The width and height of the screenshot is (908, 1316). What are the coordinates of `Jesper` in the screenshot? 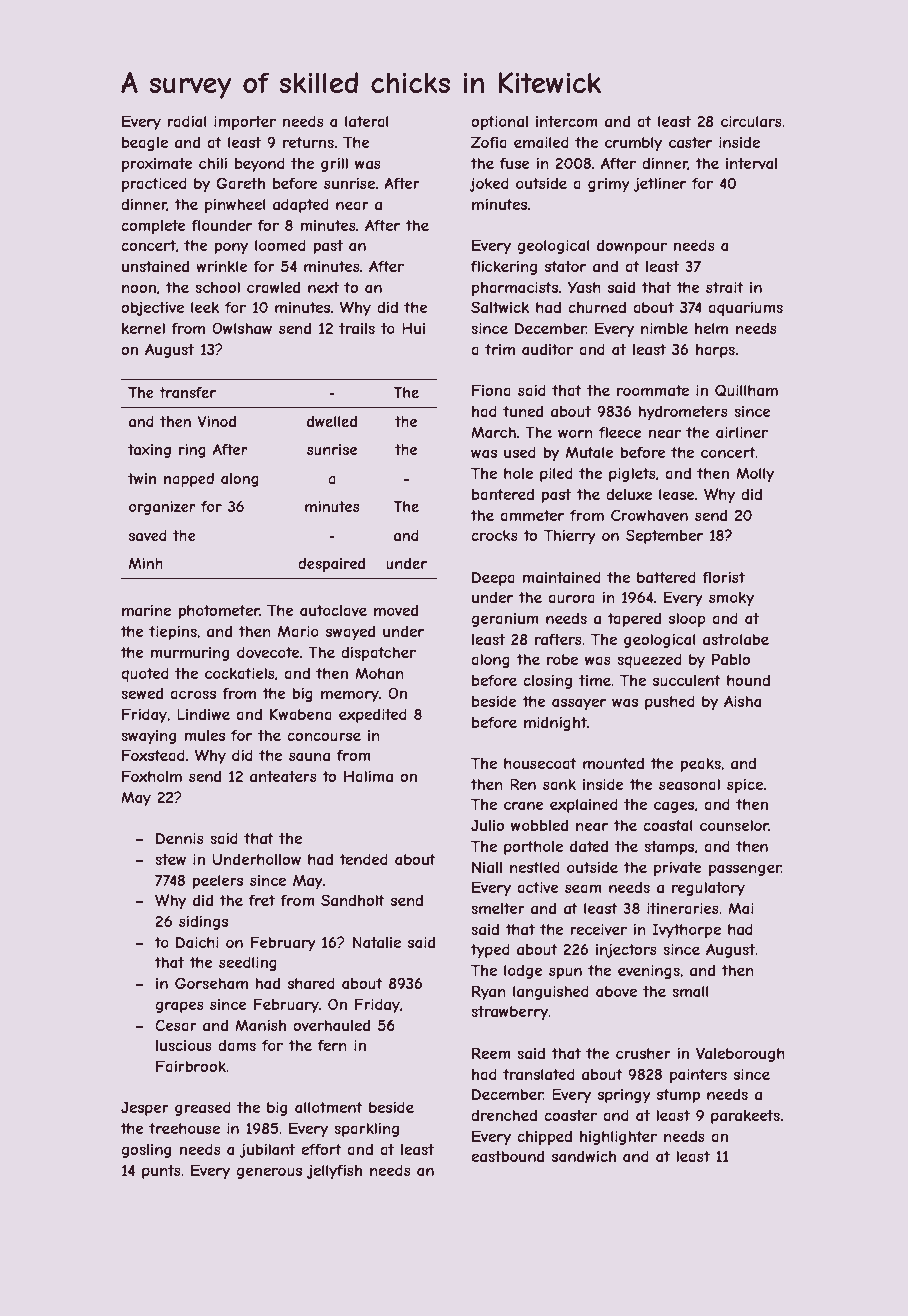 It's located at (145, 1109).
